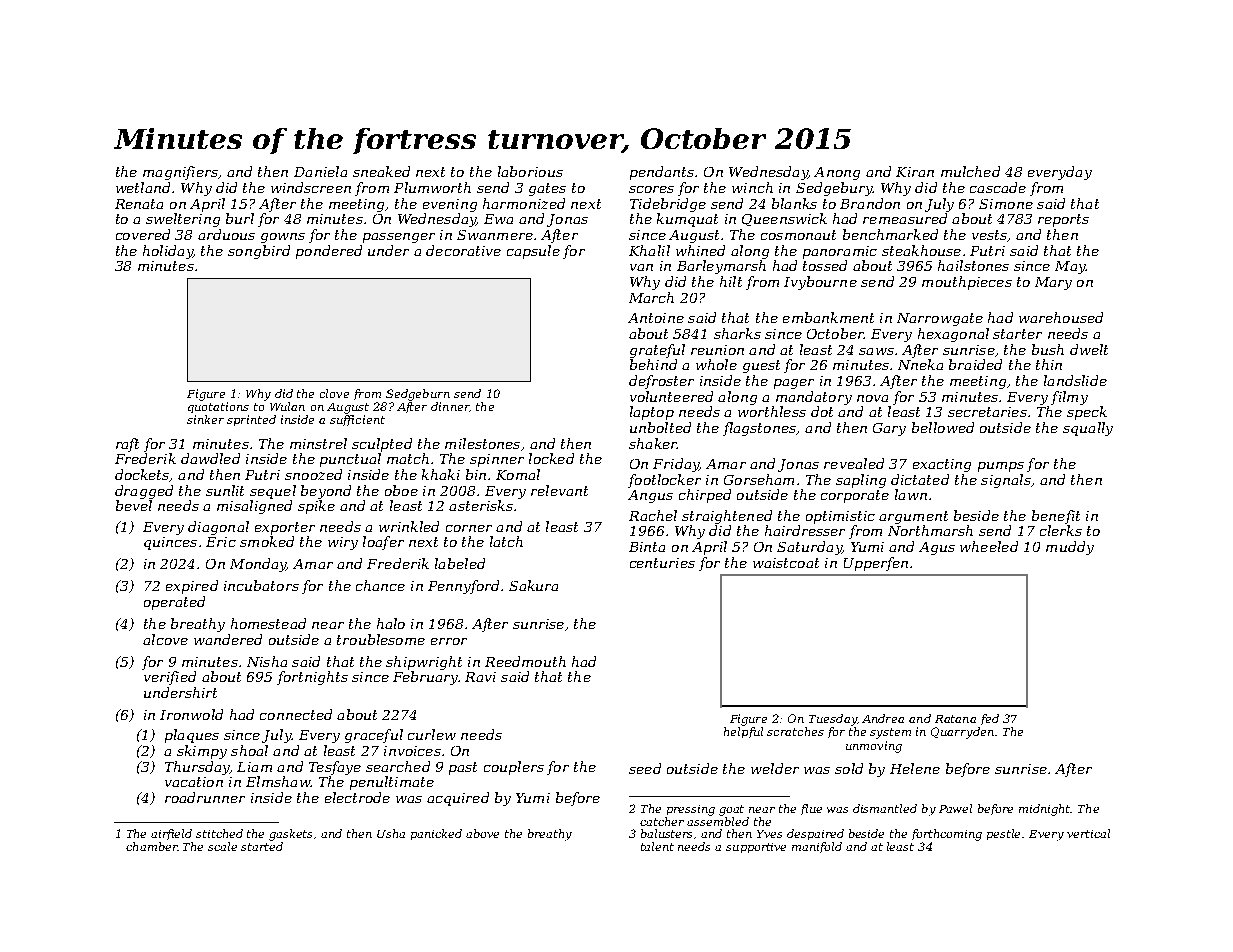 Image resolution: width=1233 pixels, height=952 pixels. Describe the element at coordinates (1053, 283) in the screenshot. I see `Mary` at that location.
